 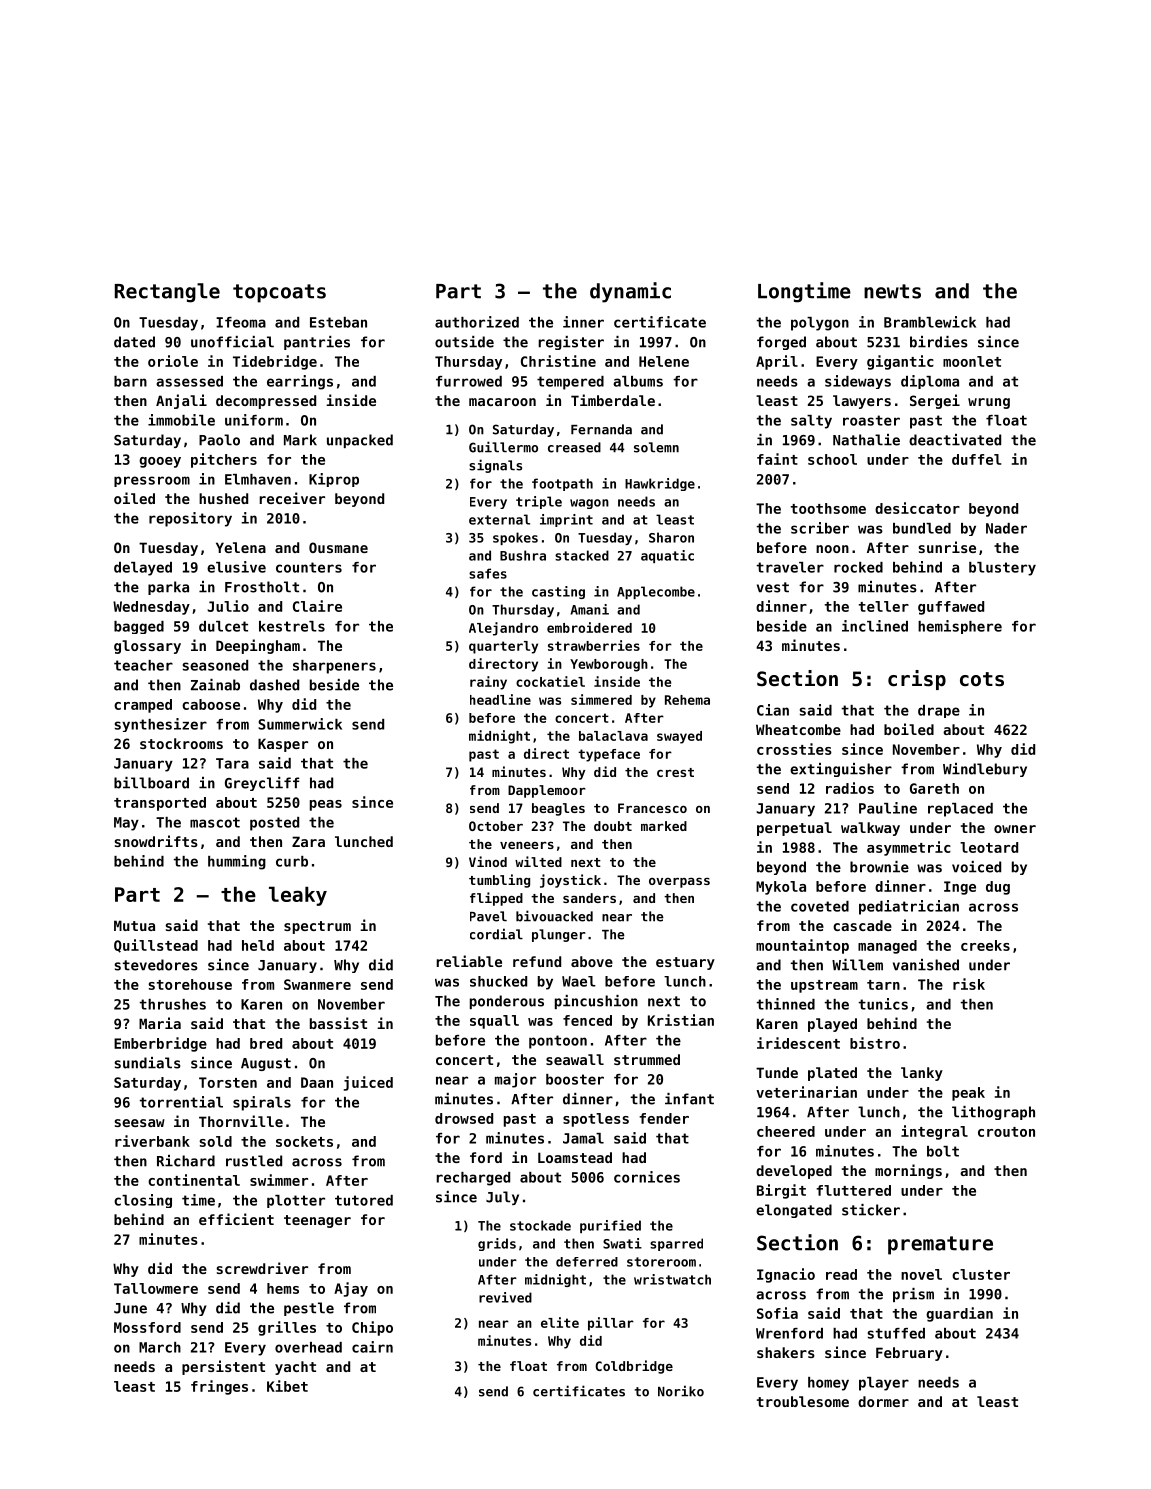 I want to click on bassist, so click(x=338, y=1023).
